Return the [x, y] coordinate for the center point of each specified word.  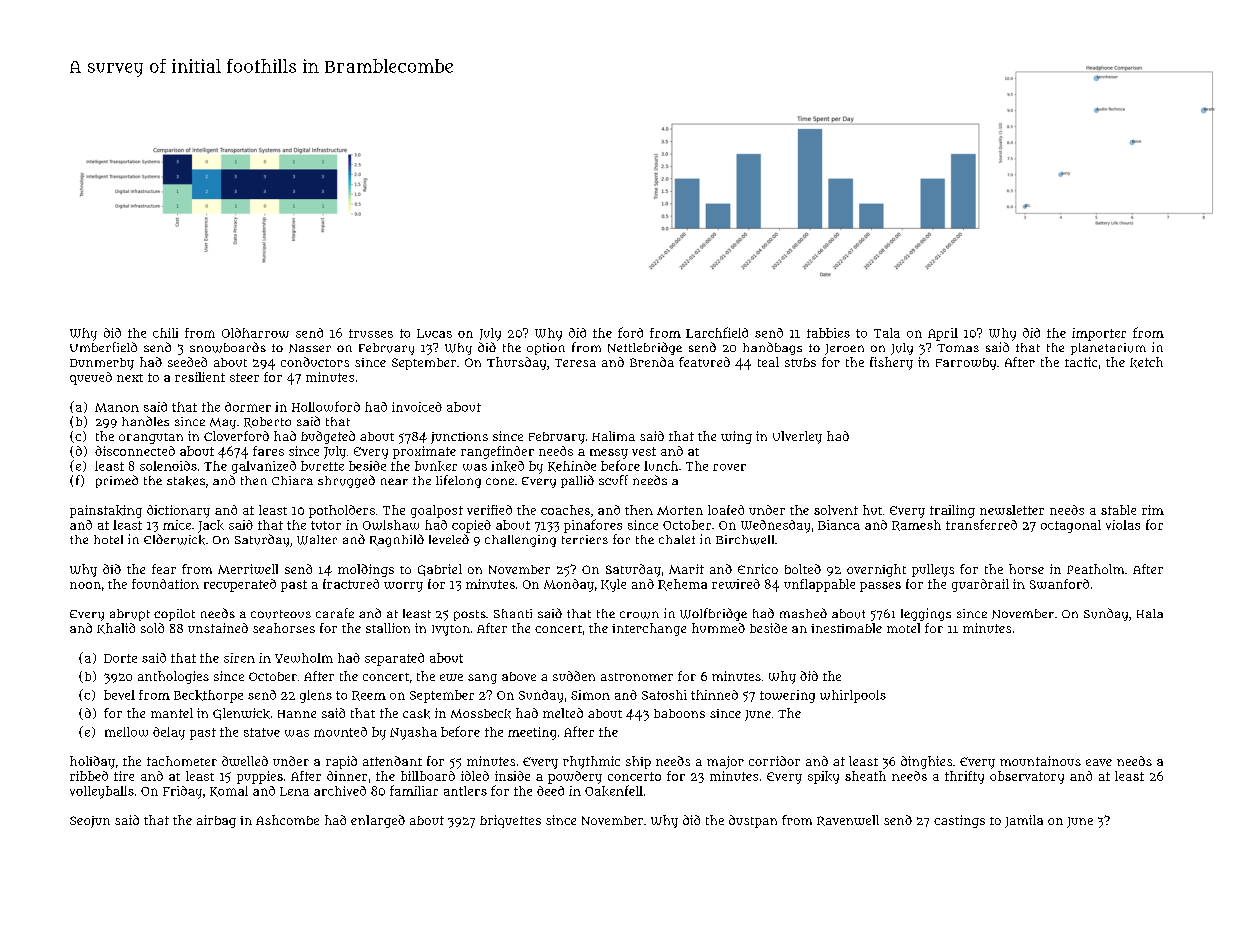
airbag [216, 821]
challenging [520, 541]
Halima [613, 436]
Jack [211, 526]
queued [91, 378]
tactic [1081, 362]
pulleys [933, 570]
